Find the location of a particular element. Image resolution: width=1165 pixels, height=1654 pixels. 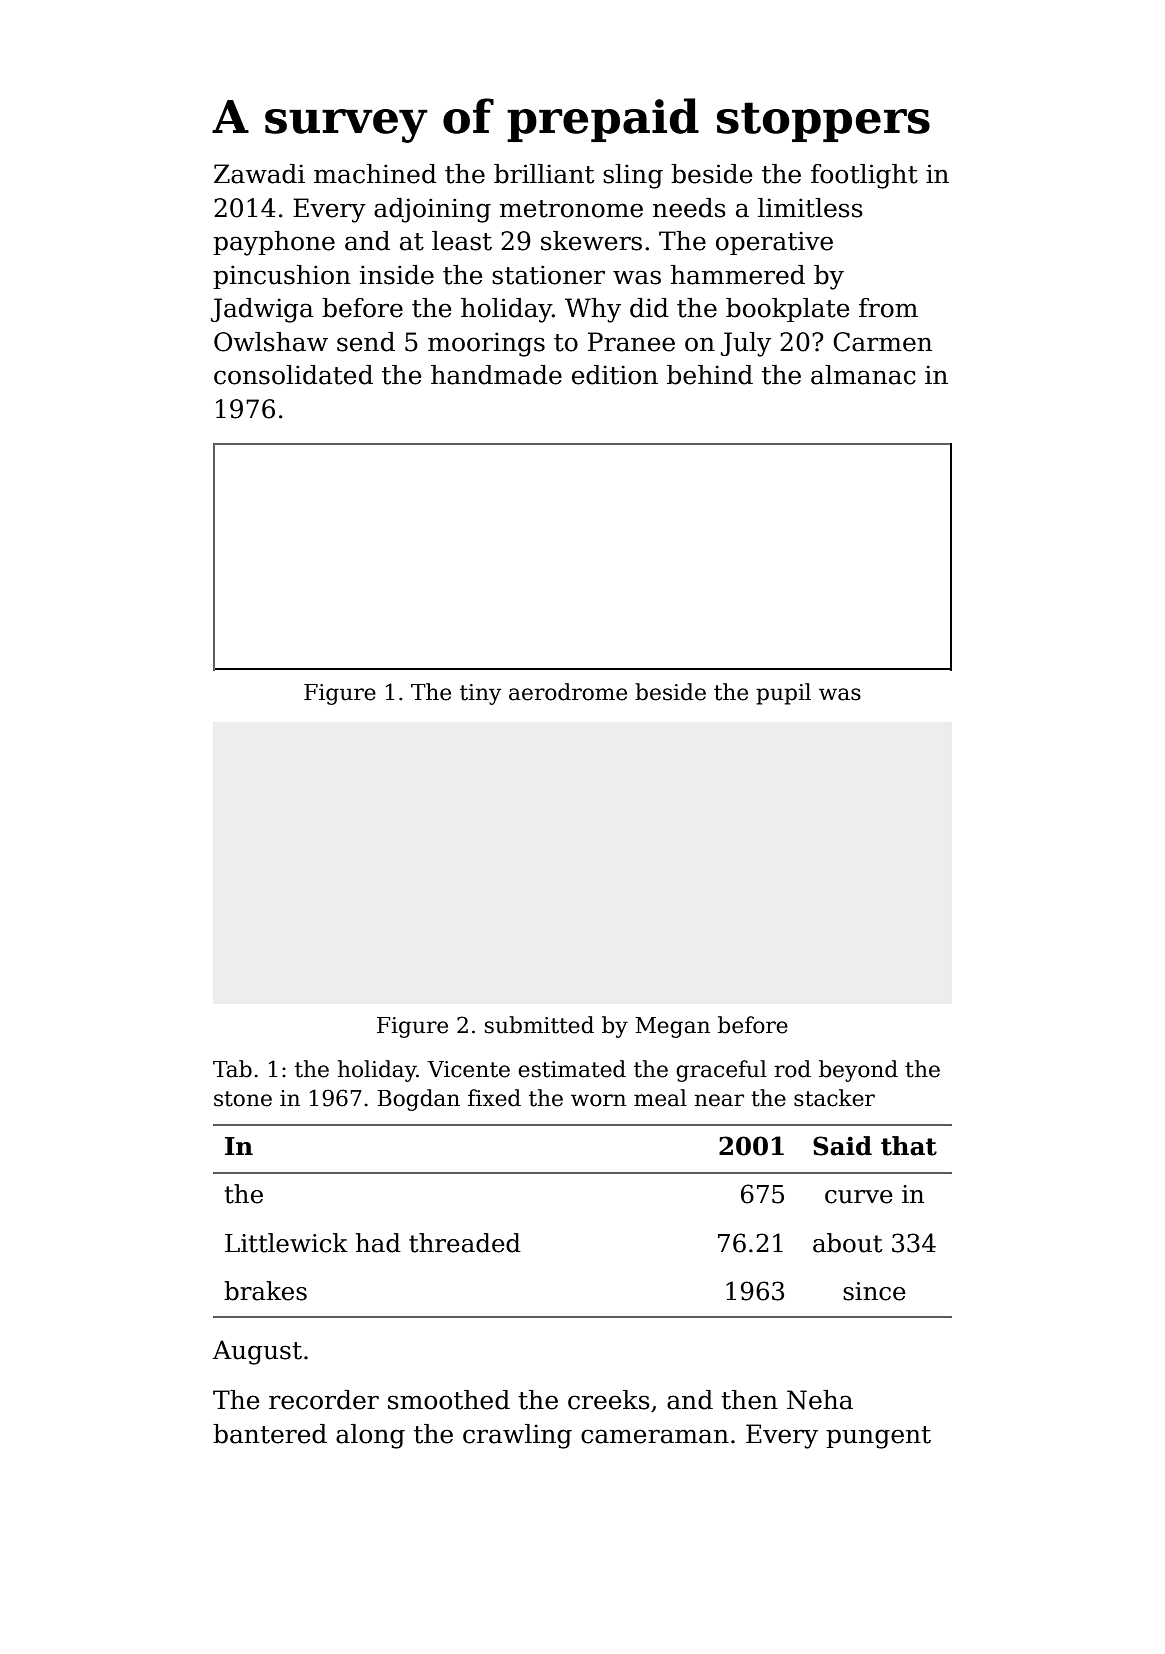

footlight is located at coordinates (864, 176).
